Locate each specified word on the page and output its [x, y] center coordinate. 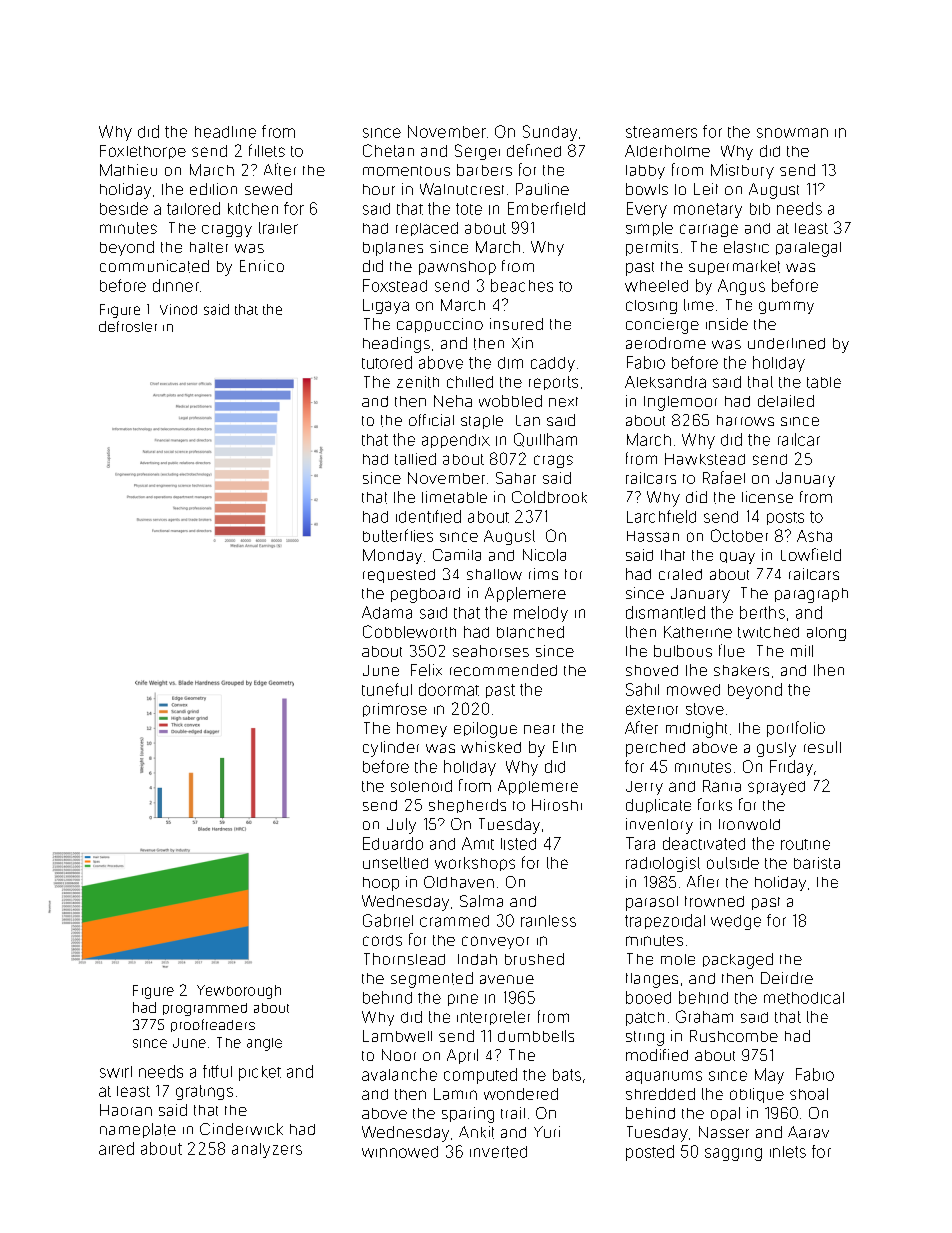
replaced [427, 229]
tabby [645, 172]
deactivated [704, 843]
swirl [116, 1072]
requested [399, 576]
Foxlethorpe [143, 152]
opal [725, 1114]
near [539, 729]
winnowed [400, 1152]
